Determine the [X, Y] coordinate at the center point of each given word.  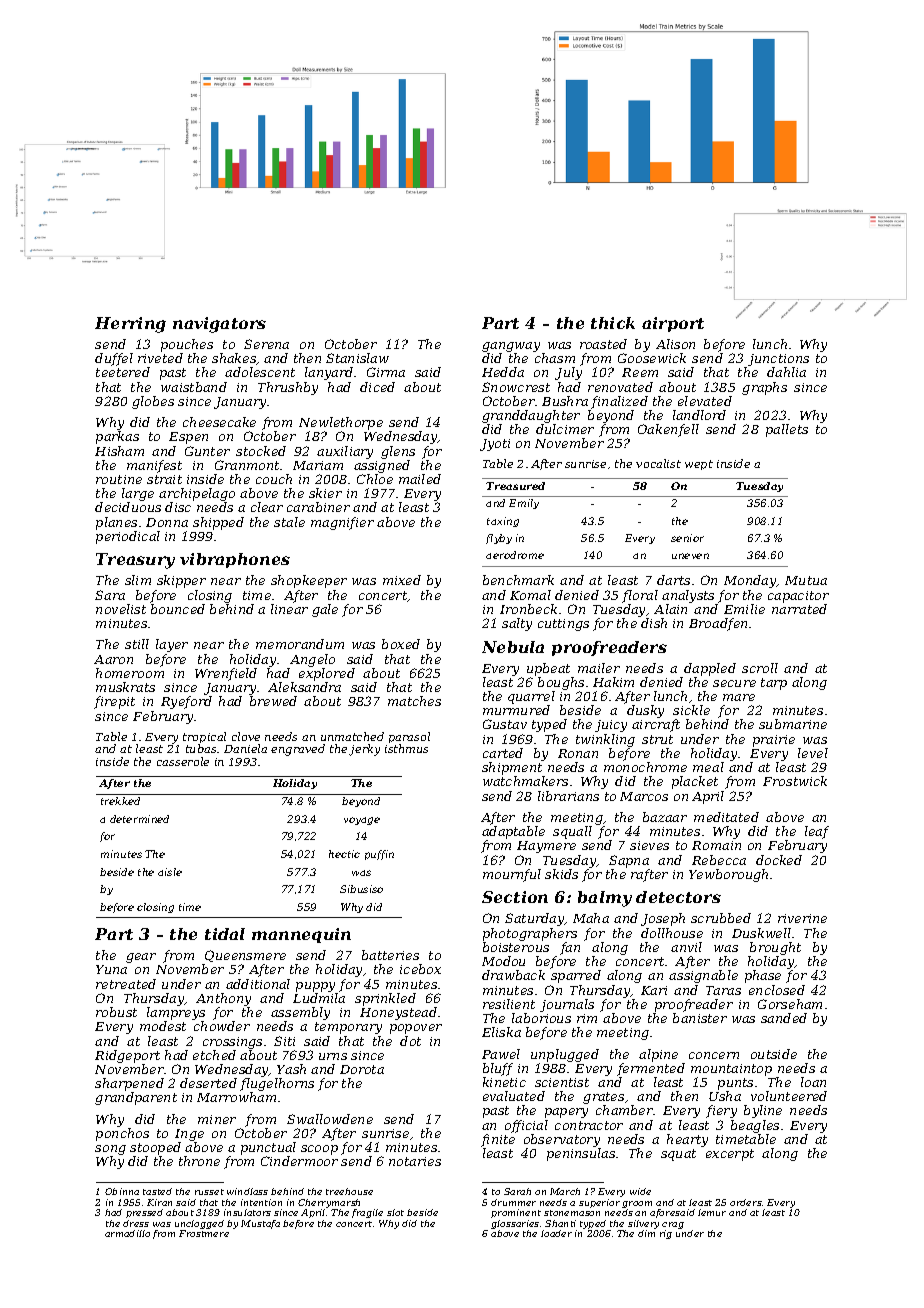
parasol [409, 737]
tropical [204, 737]
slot [395, 1212]
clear [267, 507]
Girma [386, 372]
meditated [726, 817]
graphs [764, 388]
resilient [509, 1004]
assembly [300, 1013]
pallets [787, 430]
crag [673, 1225]
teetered [123, 372]
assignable [703, 976]
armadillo [127, 1233]
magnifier [342, 523]
